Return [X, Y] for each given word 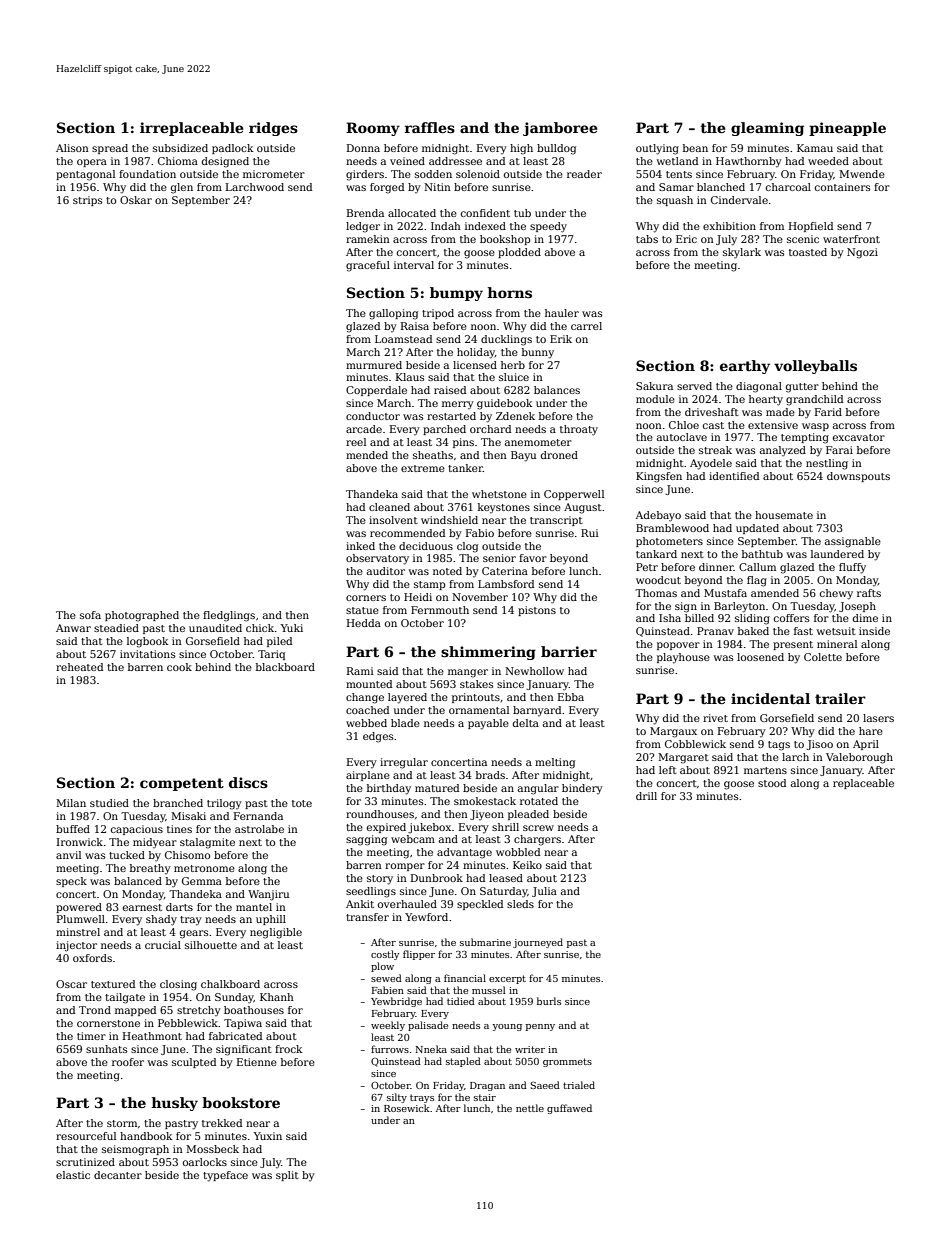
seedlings [371, 892]
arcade [364, 429]
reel [356, 442]
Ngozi [862, 253]
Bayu [523, 456]
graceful [368, 266]
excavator [859, 437]
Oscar [71, 984]
